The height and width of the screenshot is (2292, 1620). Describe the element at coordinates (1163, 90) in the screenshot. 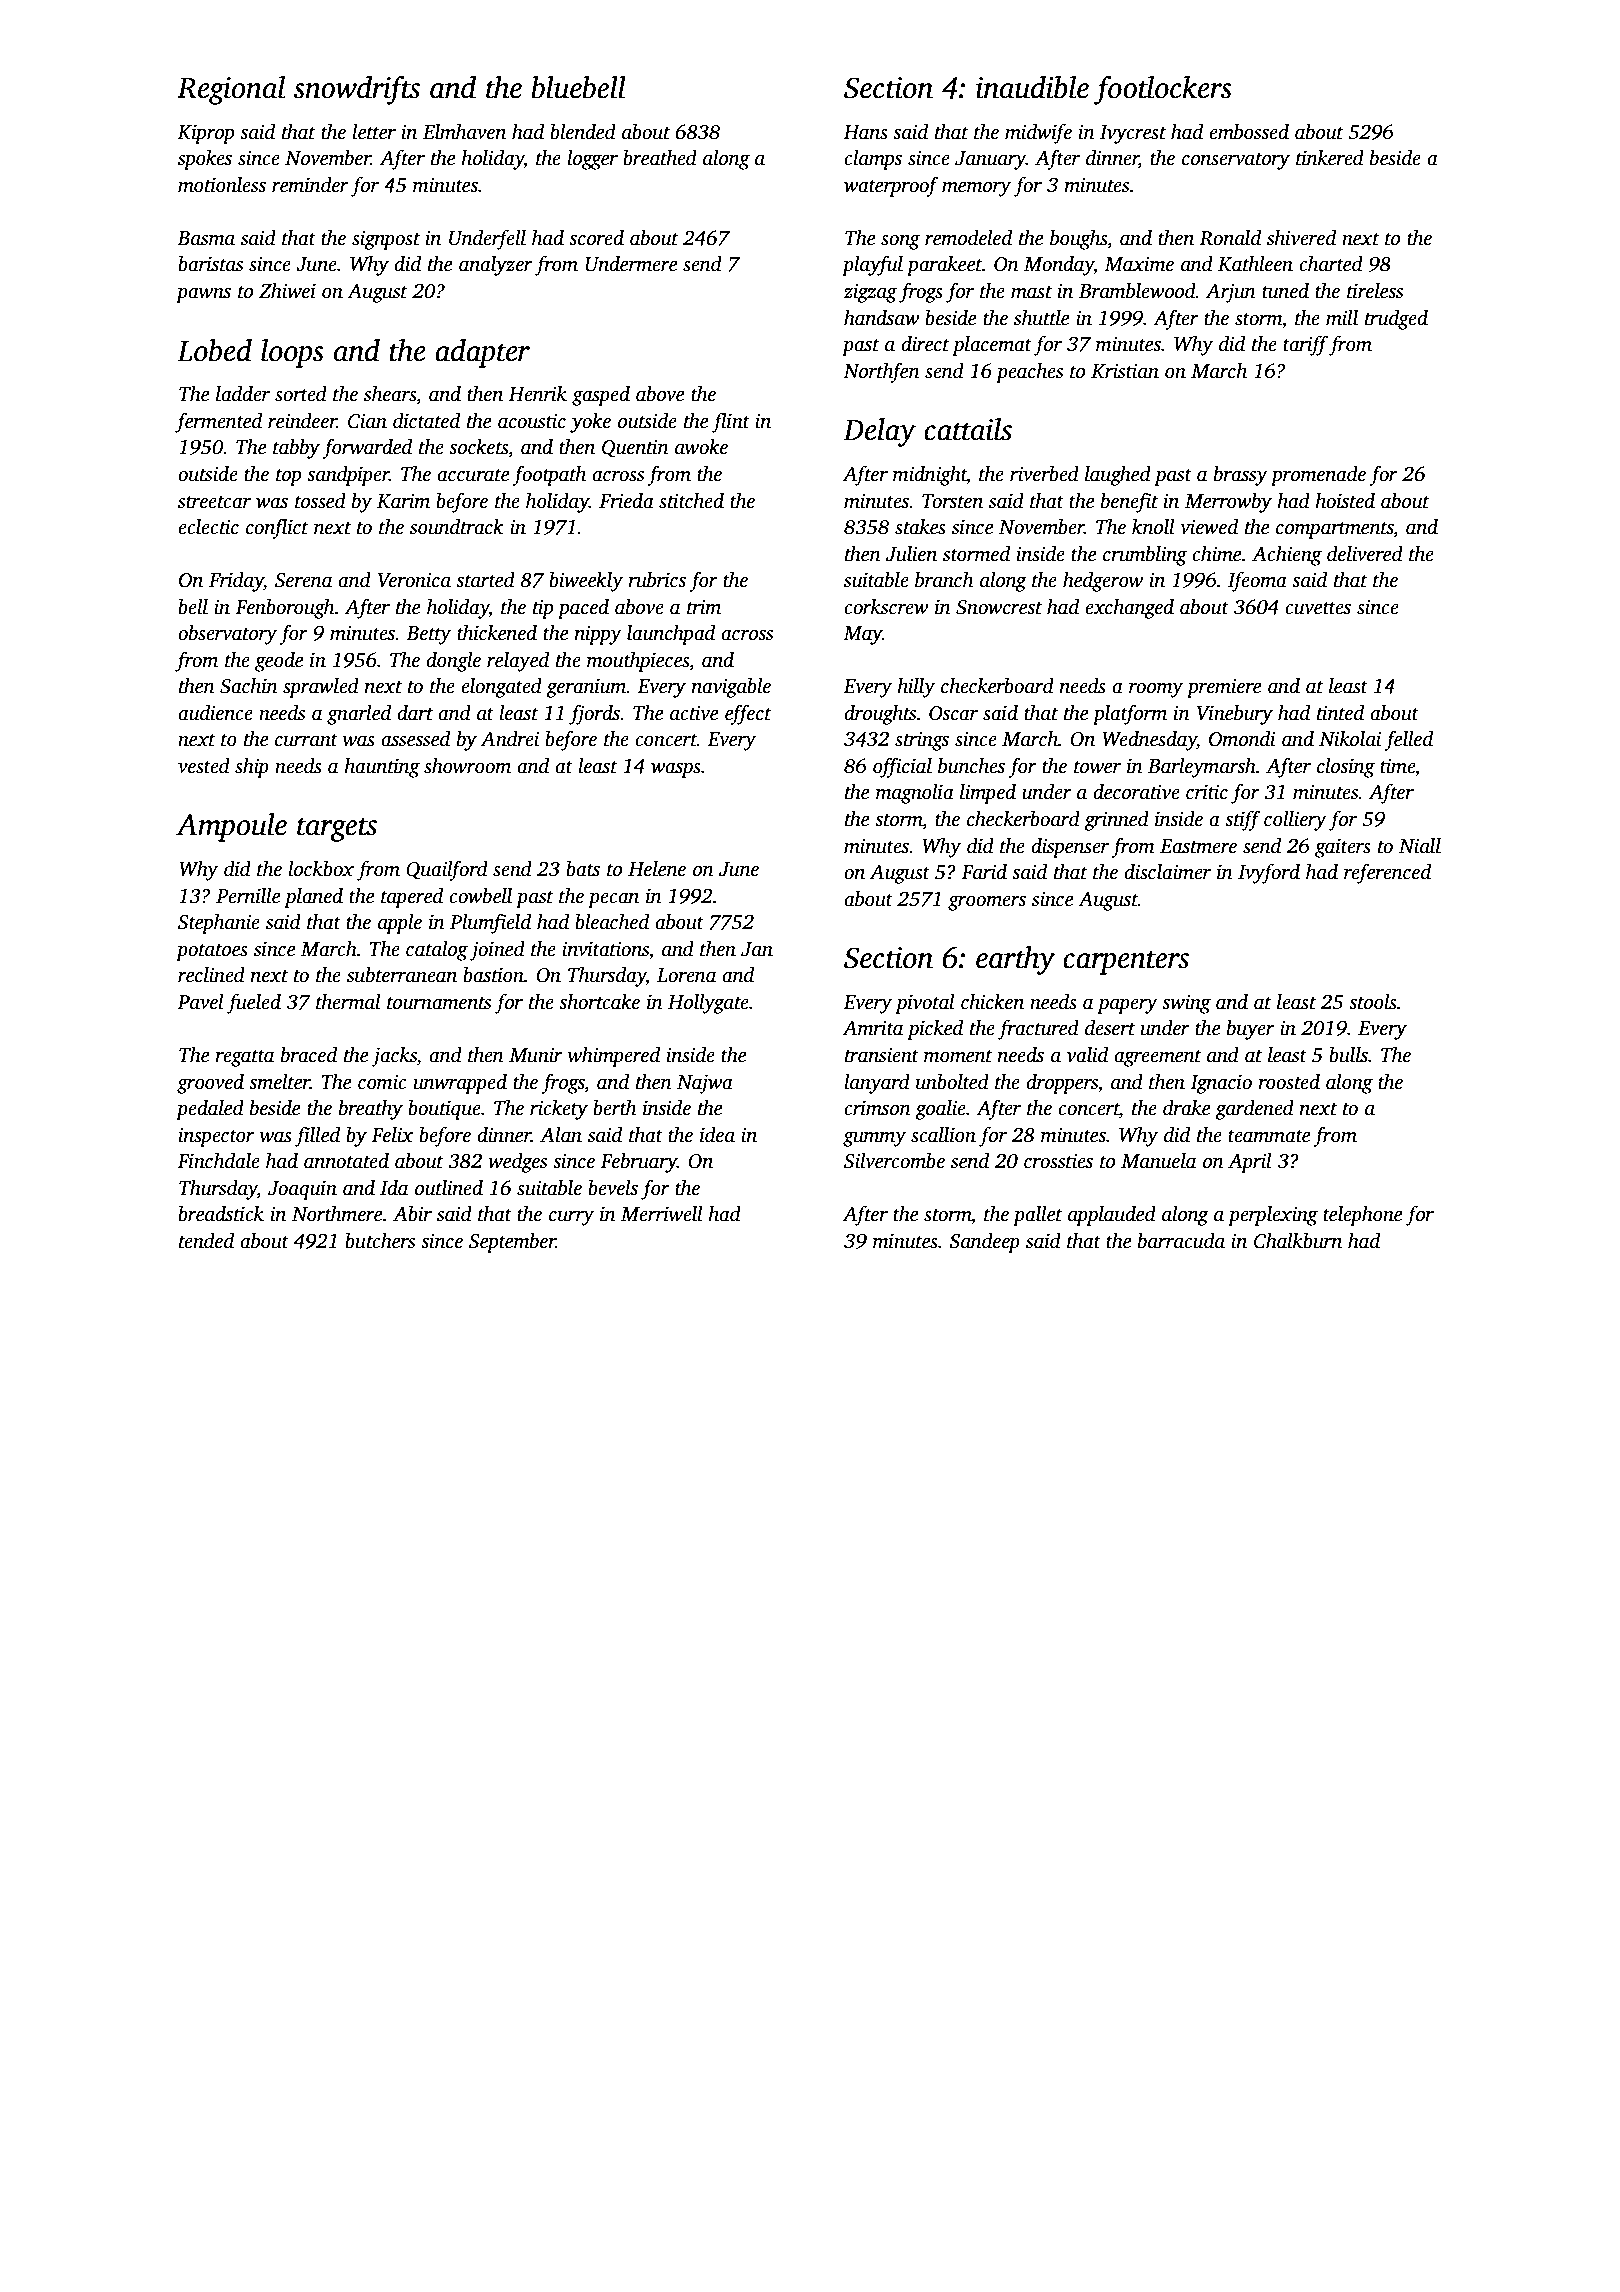

I see `footlockers` at that location.
